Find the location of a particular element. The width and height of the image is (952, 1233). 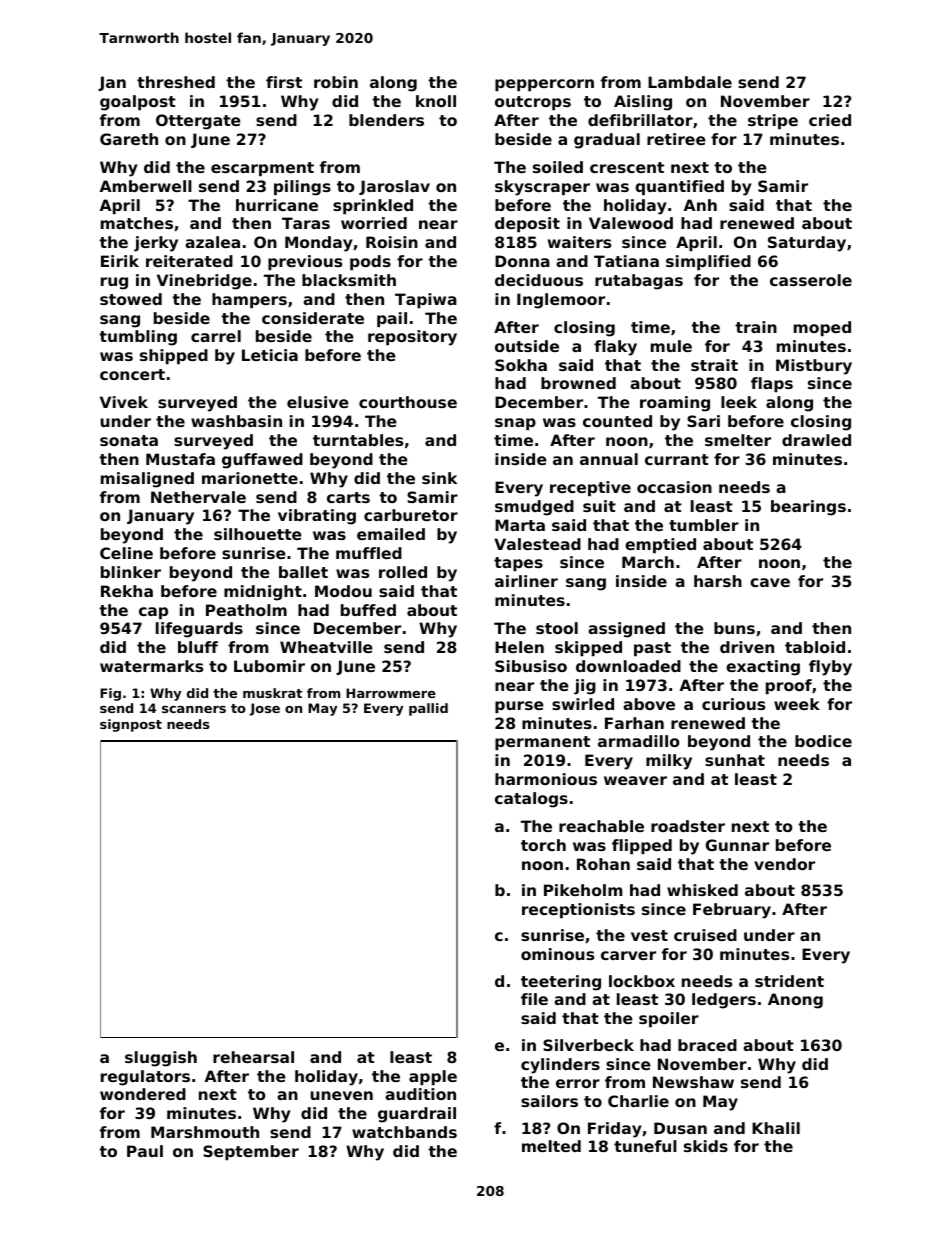

purse is located at coordinates (519, 707).
